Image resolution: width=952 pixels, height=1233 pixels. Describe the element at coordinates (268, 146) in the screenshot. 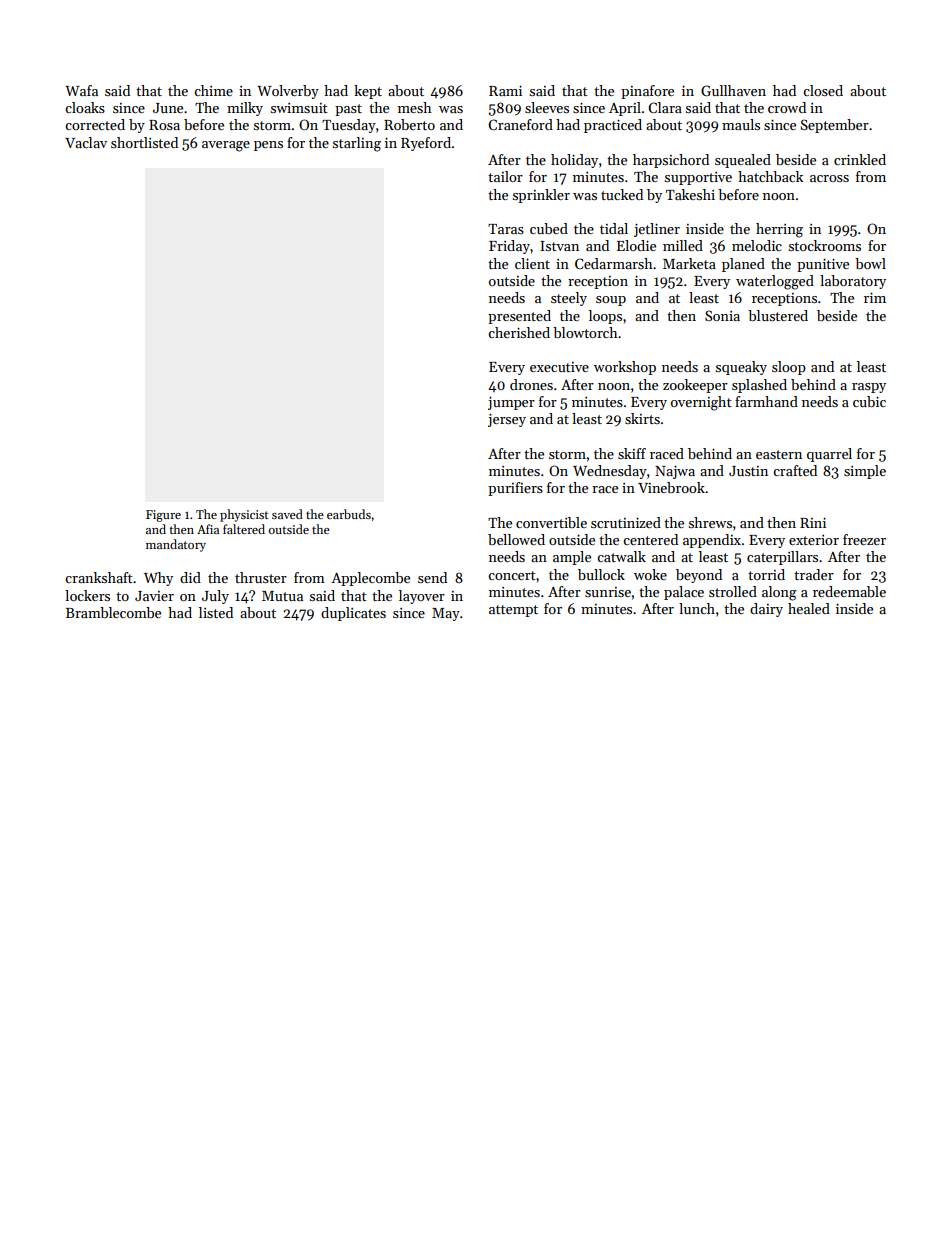

I see `pens` at that location.
